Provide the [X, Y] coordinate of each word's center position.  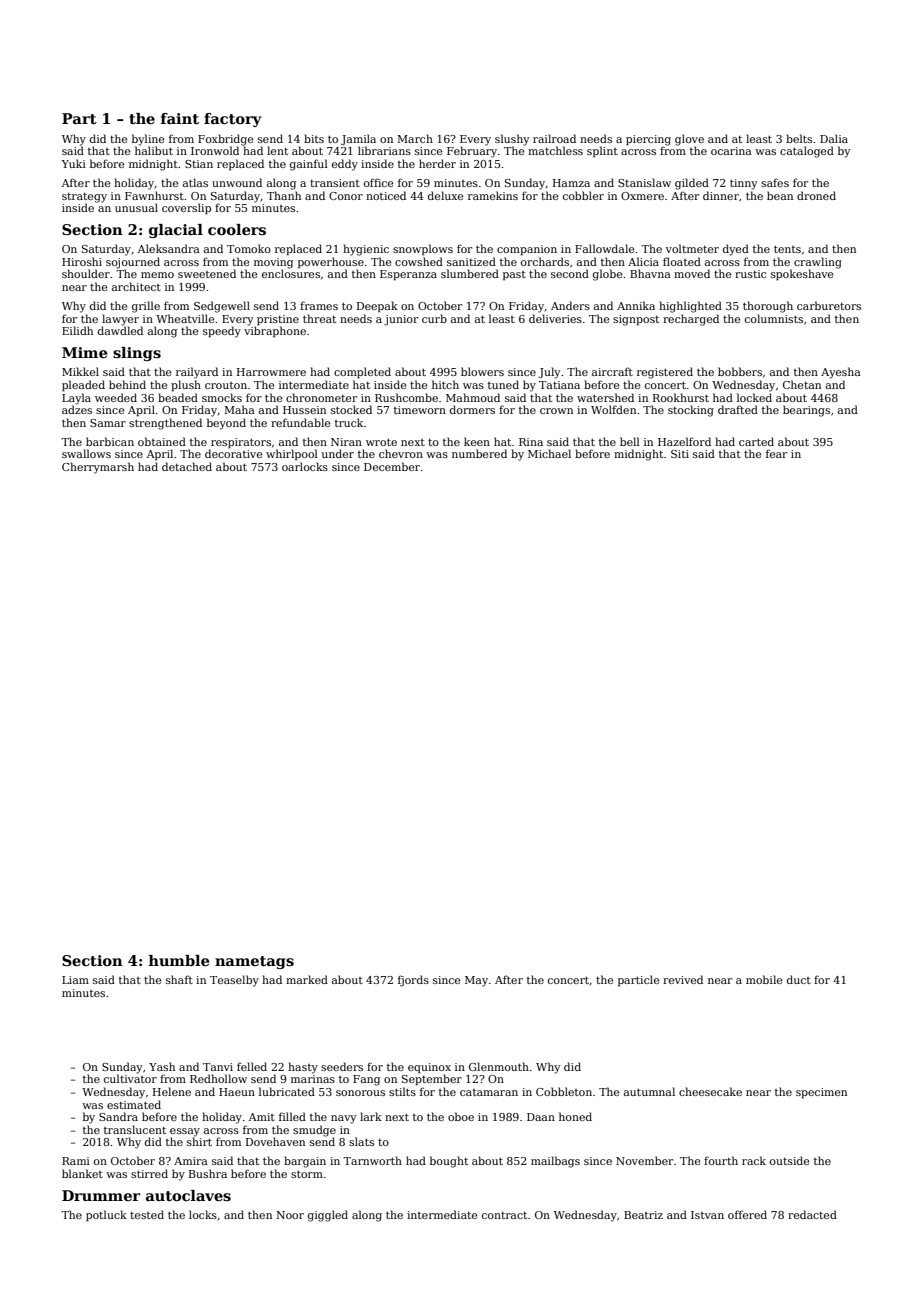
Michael [549, 453]
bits [314, 138]
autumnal [649, 1091]
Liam [75, 980]
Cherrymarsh [98, 468]
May [476, 981]
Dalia [834, 138]
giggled [328, 1216]
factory [233, 120]
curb [434, 318]
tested [147, 1214]
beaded [178, 397]
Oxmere [642, 196]
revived [683, 979]
